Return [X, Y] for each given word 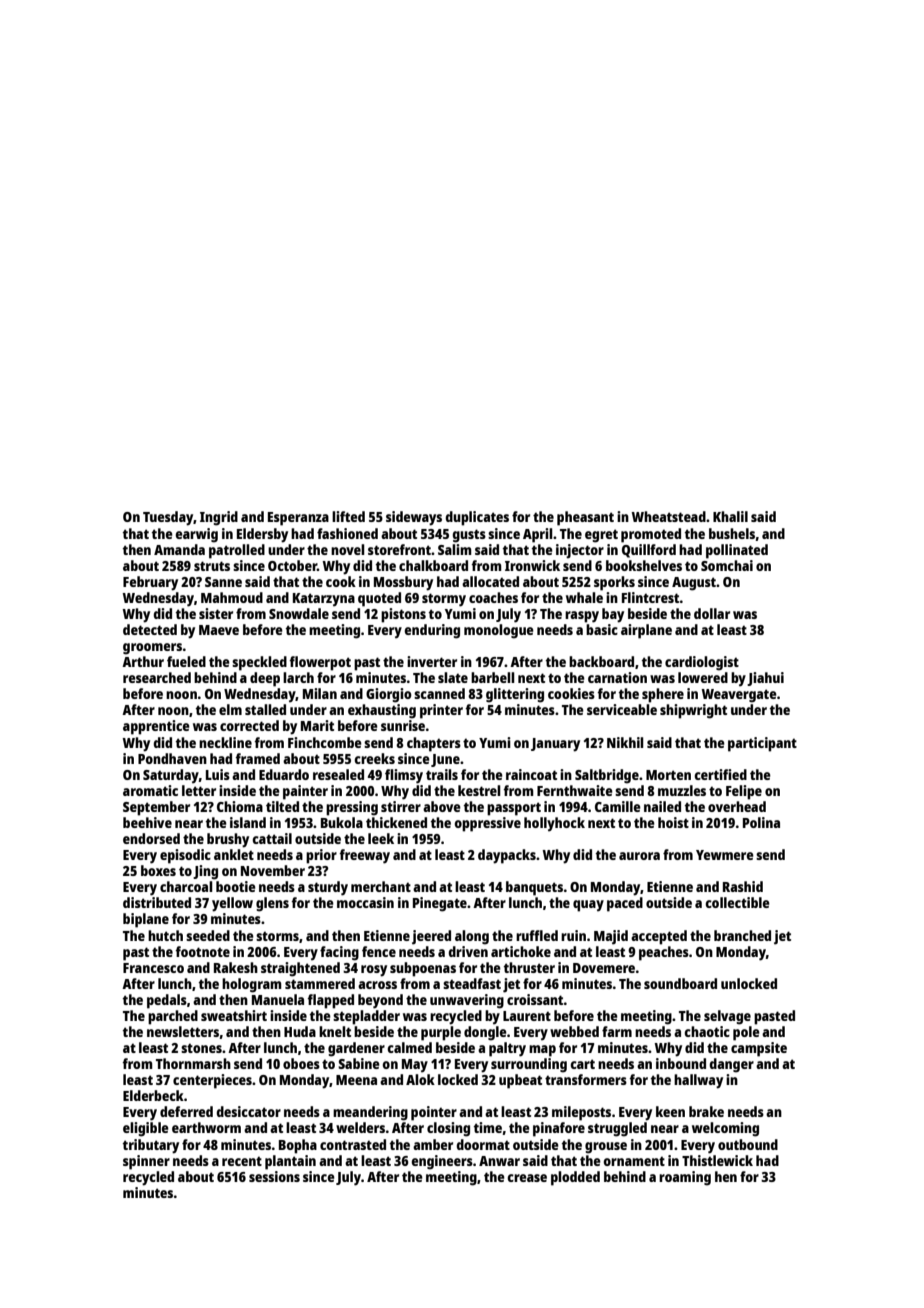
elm [230, 709]
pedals [167, 1001]
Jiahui [765, 679]
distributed [157, 902]
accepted [659, 937]
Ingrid [219, 518]
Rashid [743, 886]
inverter [432, 661]
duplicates [477, 518]
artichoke [521, 951]
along [472, 937]
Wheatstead [668, 516]
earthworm [206, 1127]
